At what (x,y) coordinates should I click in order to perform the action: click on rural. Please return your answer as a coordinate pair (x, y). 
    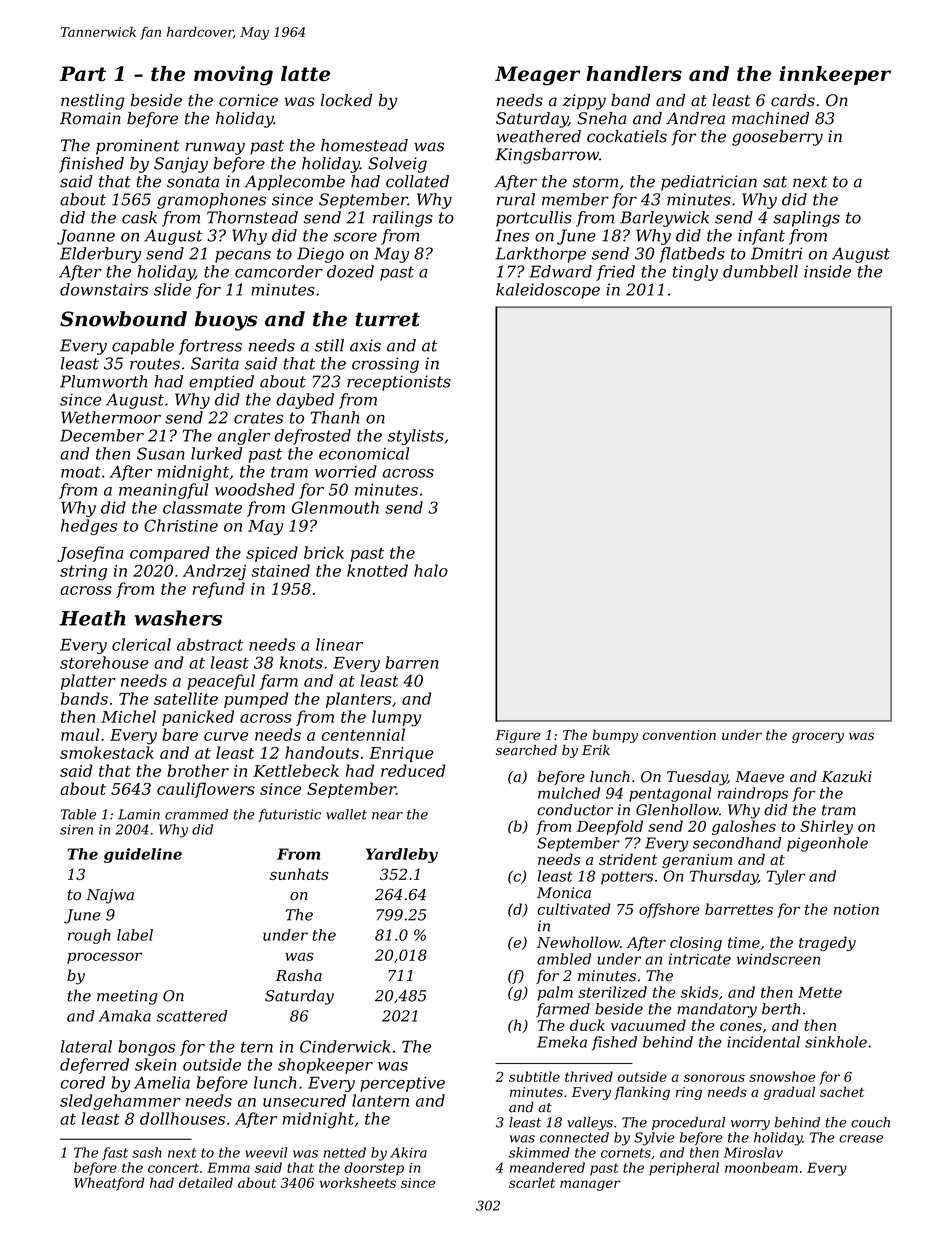
    Looking at the image, I should click on (516, 199).
